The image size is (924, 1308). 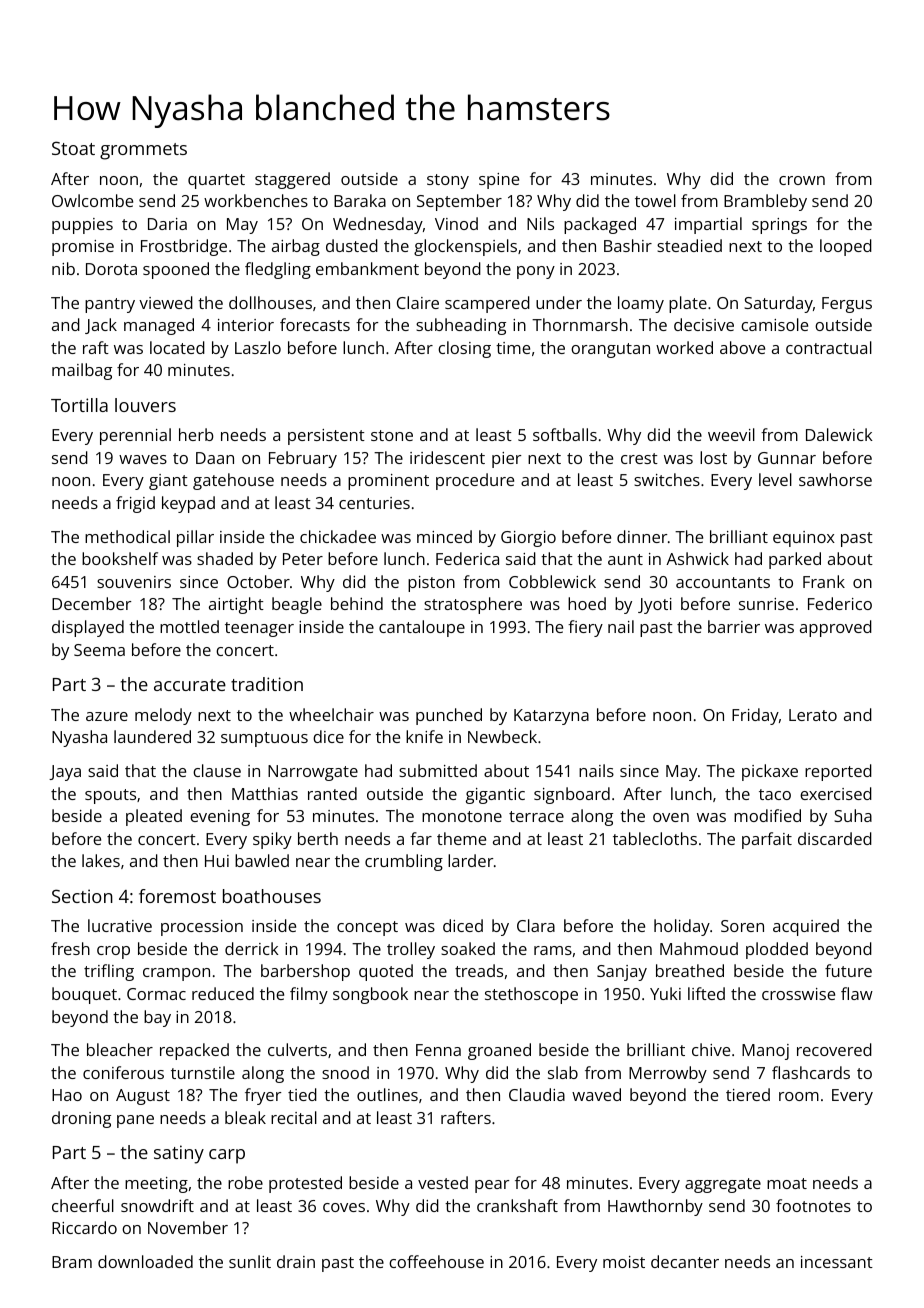 I want to click on Seema, so click(x=99, y=650).
